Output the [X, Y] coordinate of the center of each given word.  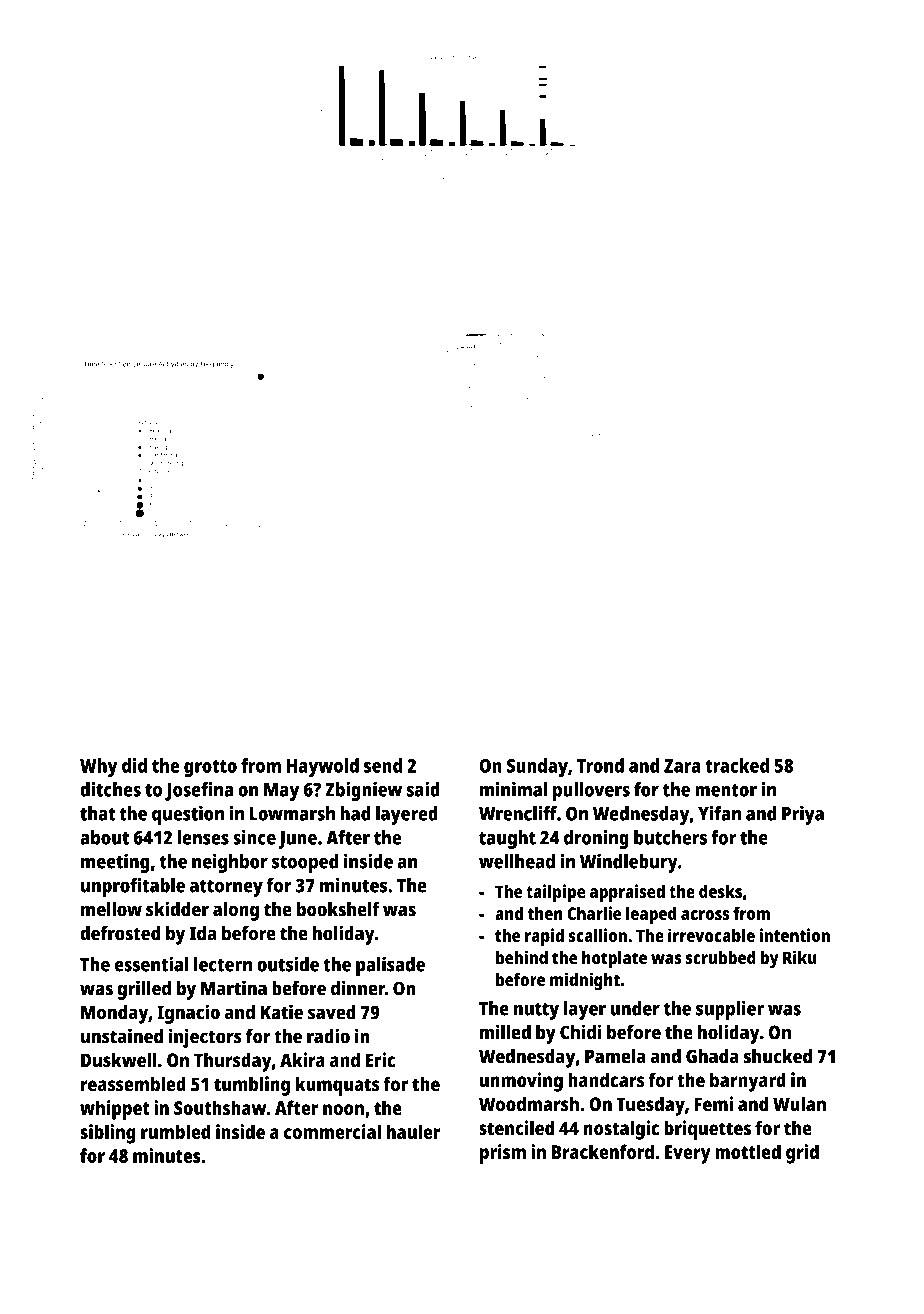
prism [503, 1154]
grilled [144, 990]
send [383, 765]
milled [505, 1032]
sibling [108, 1134]
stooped [305, 863]
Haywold [323, 767]
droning [596, 839]
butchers [670, 837]
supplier [730, 1010]
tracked [737, 765]
